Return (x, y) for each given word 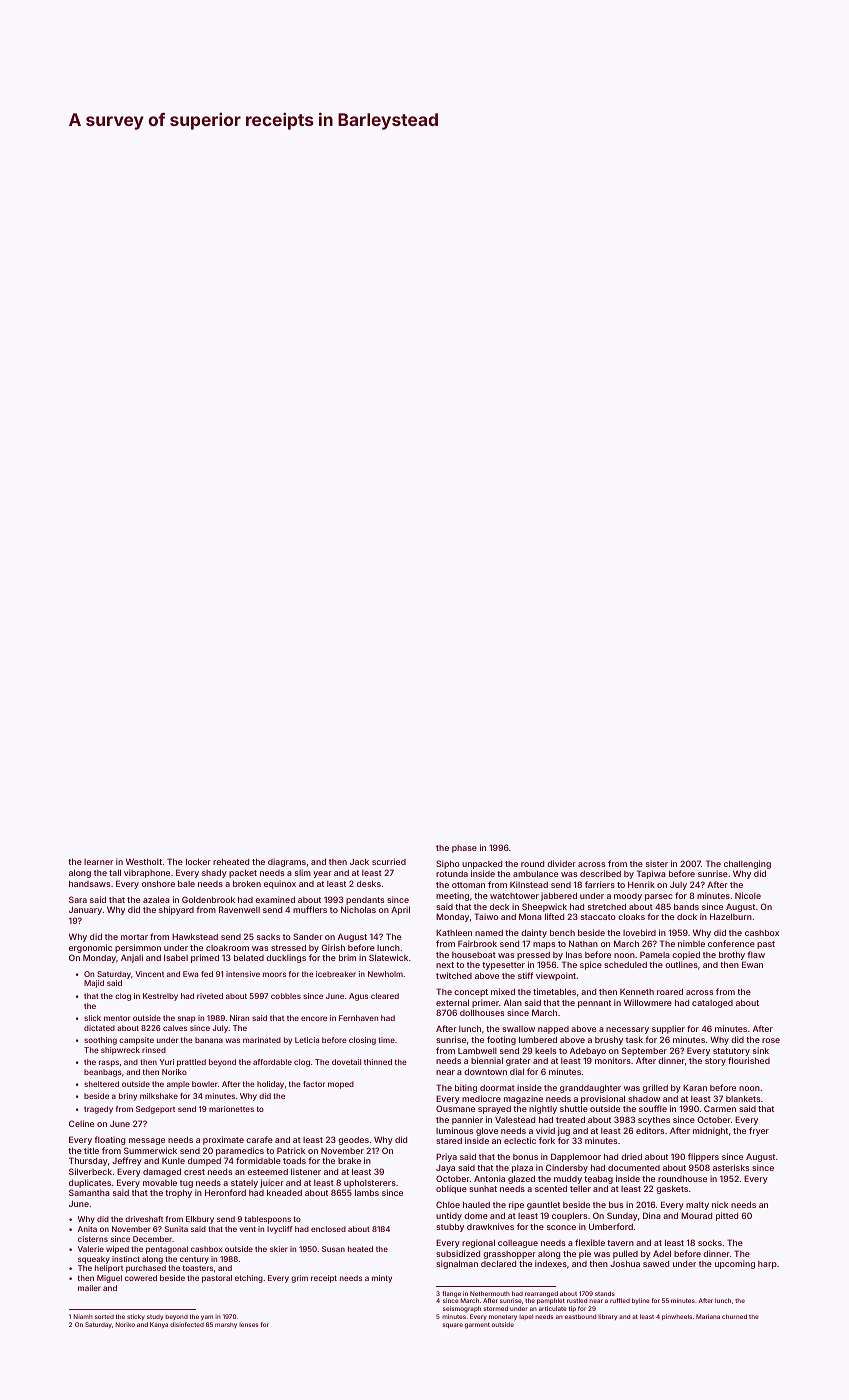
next (445, 965)
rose (771, 1040)
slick (92, 1018)
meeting (452, 896)
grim (299, 1279)
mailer (89, 1288)
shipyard (176, 910)
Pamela (655, 954)
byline (641, 1301)
